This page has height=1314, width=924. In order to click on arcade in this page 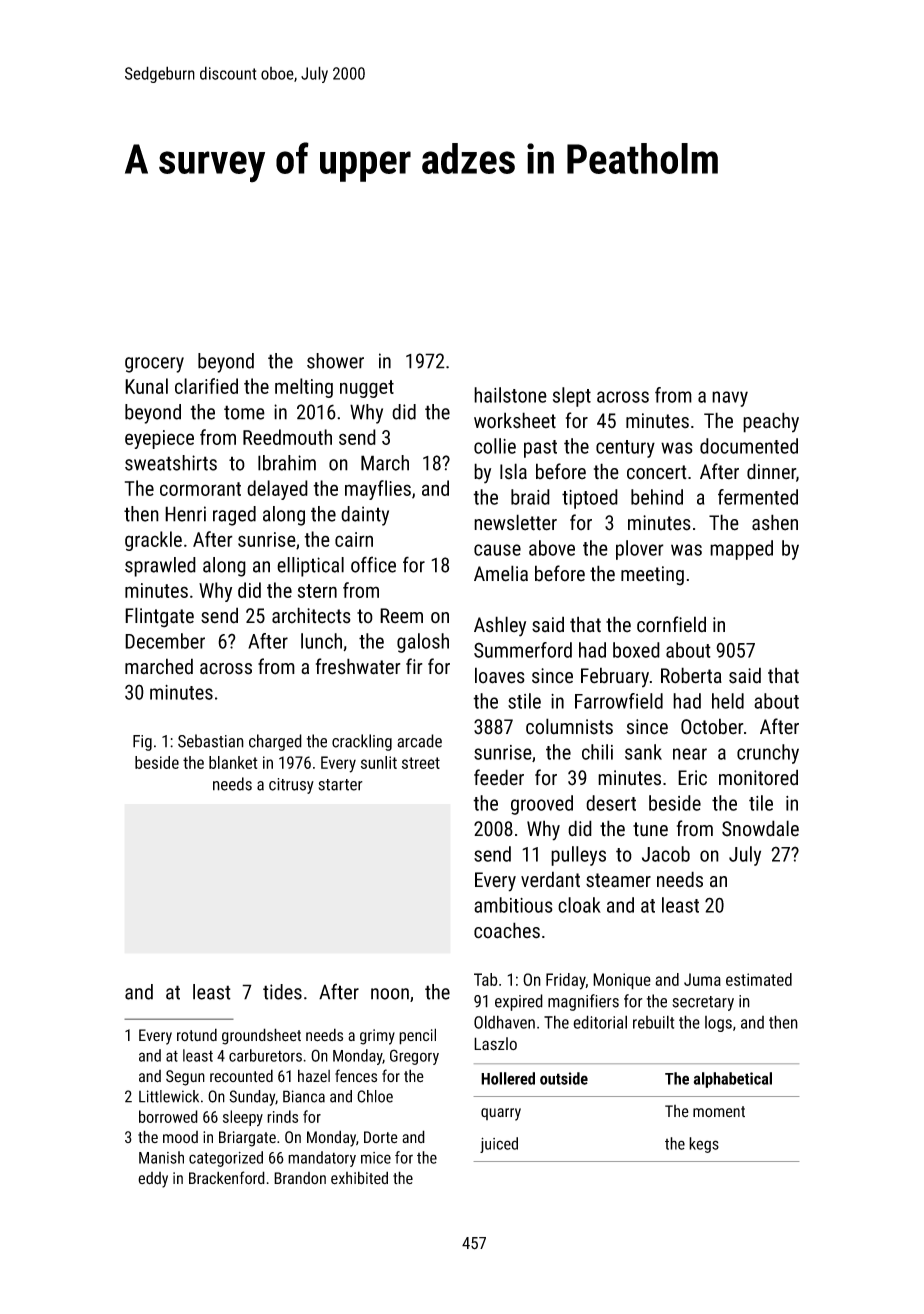, I will do `click(419, 741)`.
